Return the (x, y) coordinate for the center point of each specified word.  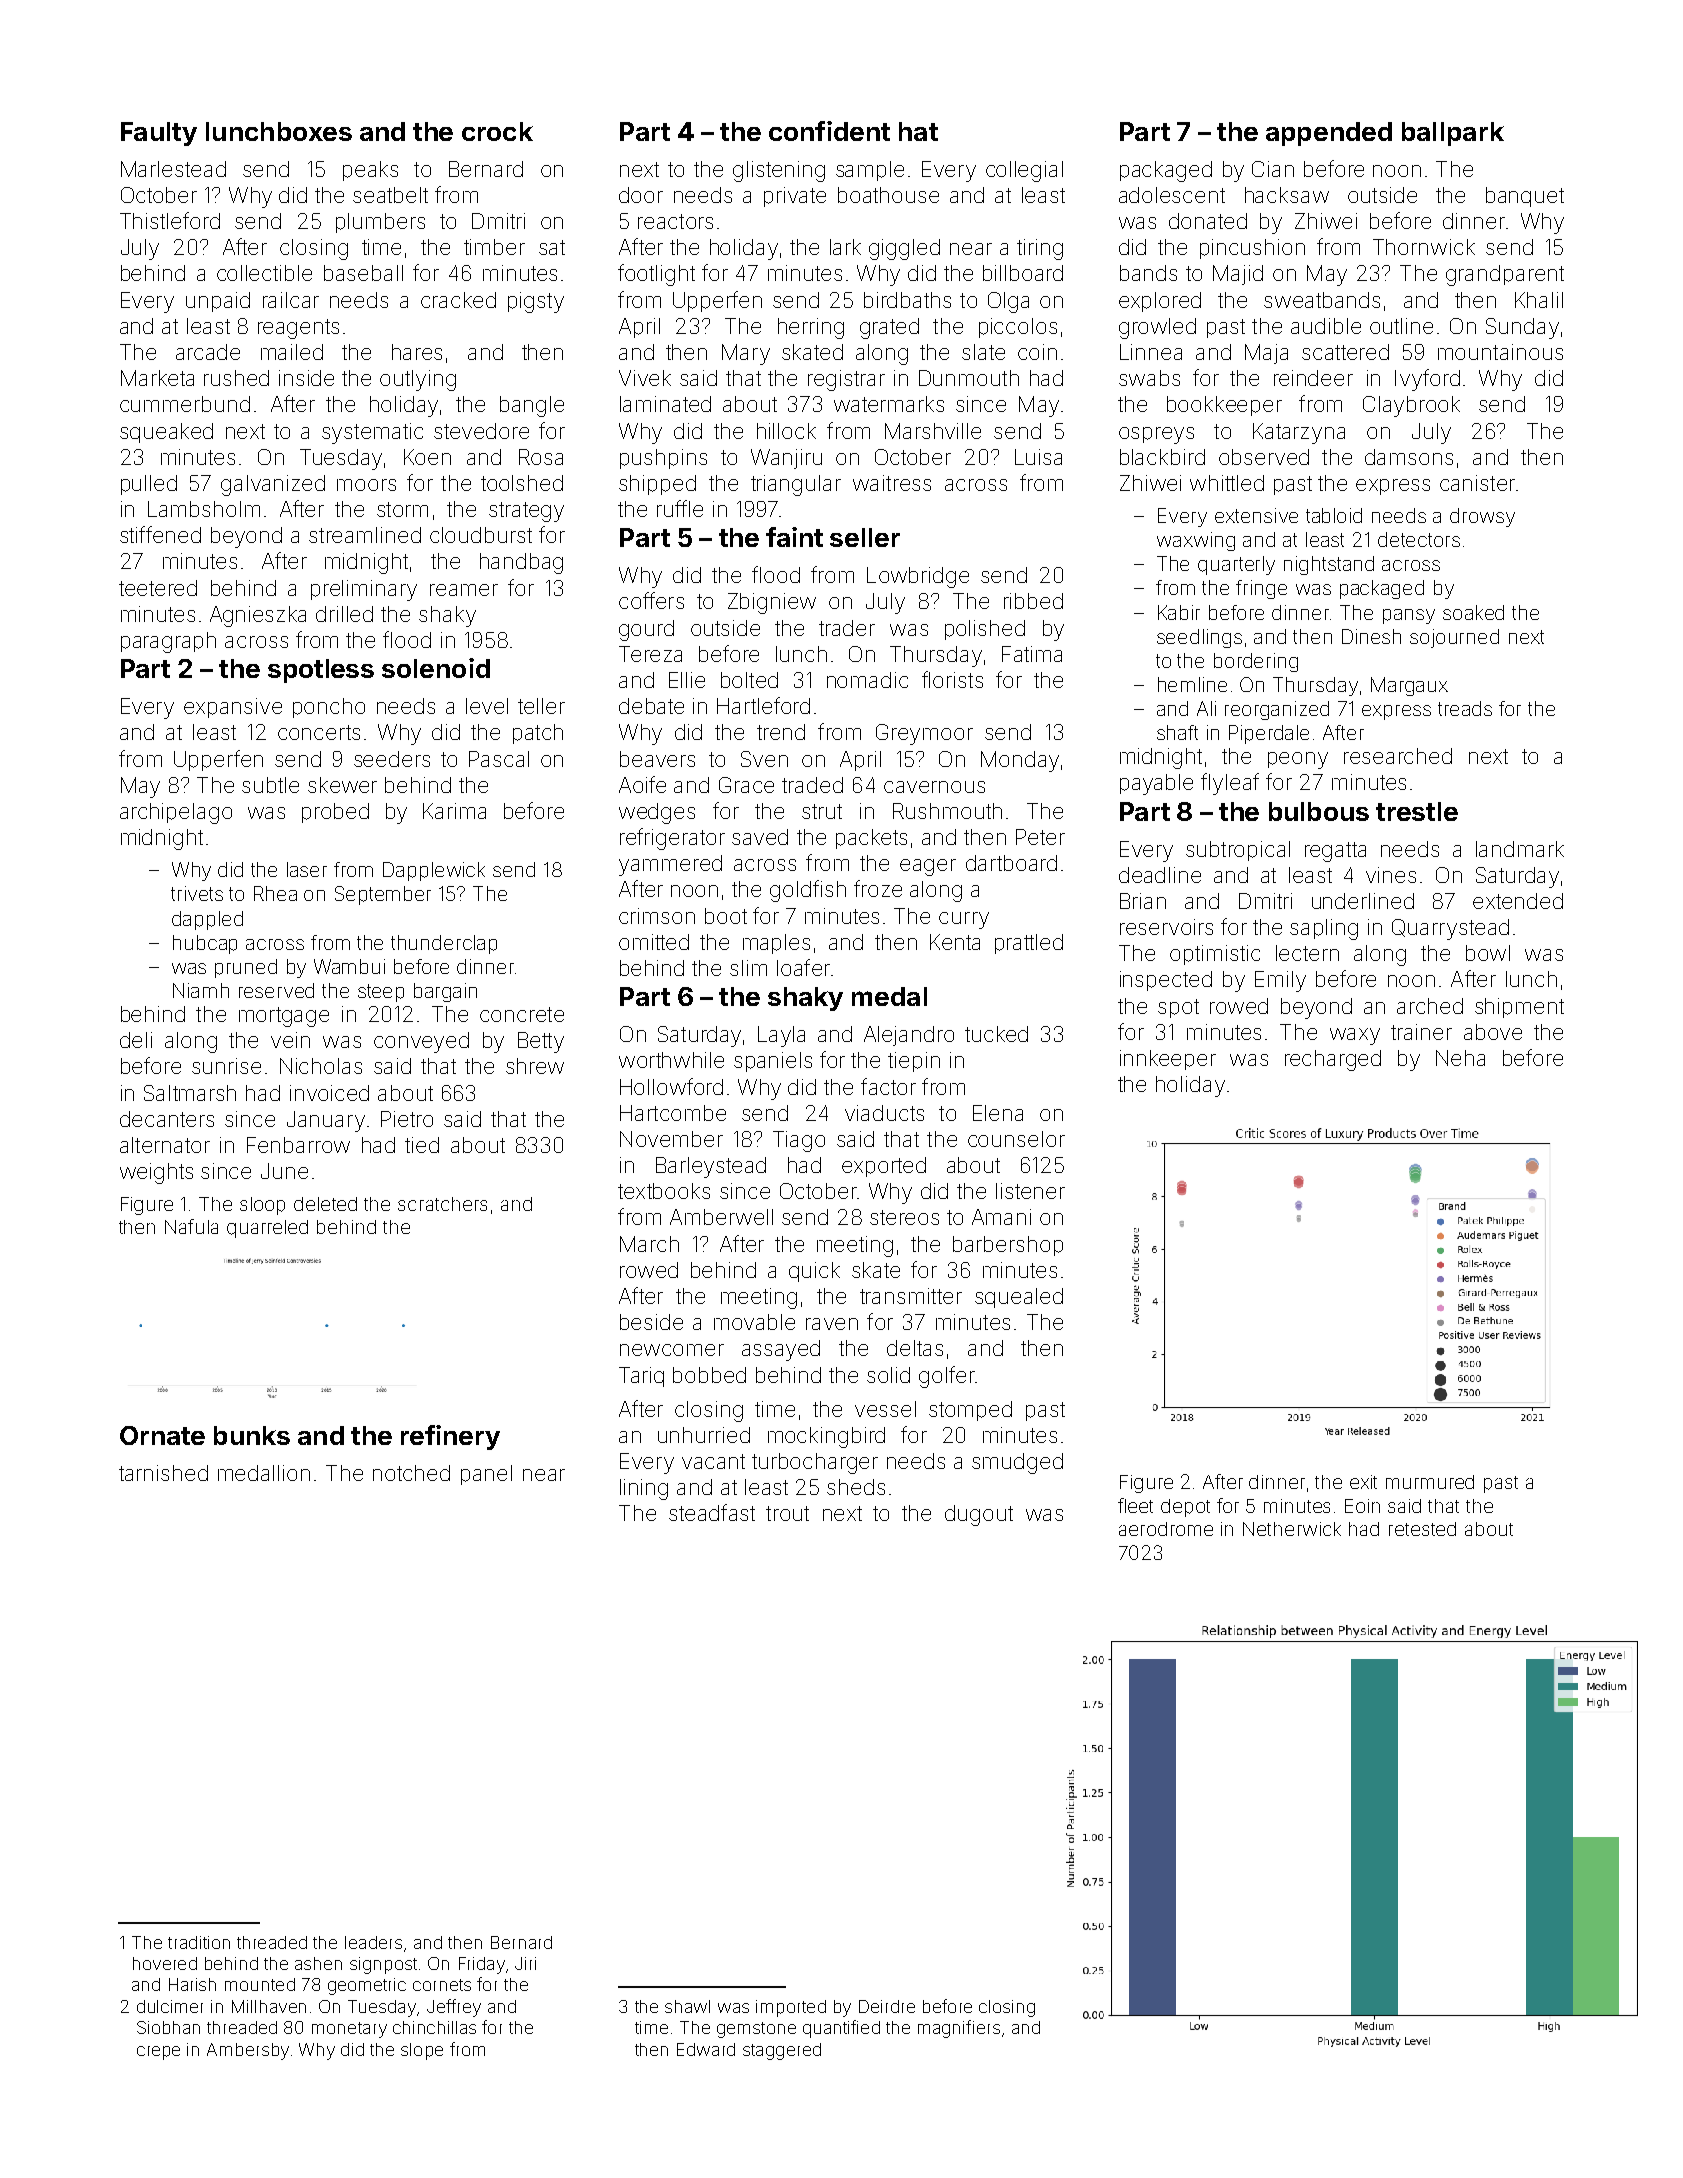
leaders (373, 1942)
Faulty (159, 134)
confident (829, 131)
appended (1329, 134)
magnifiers (959, 2029)
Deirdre (887, 2006)
